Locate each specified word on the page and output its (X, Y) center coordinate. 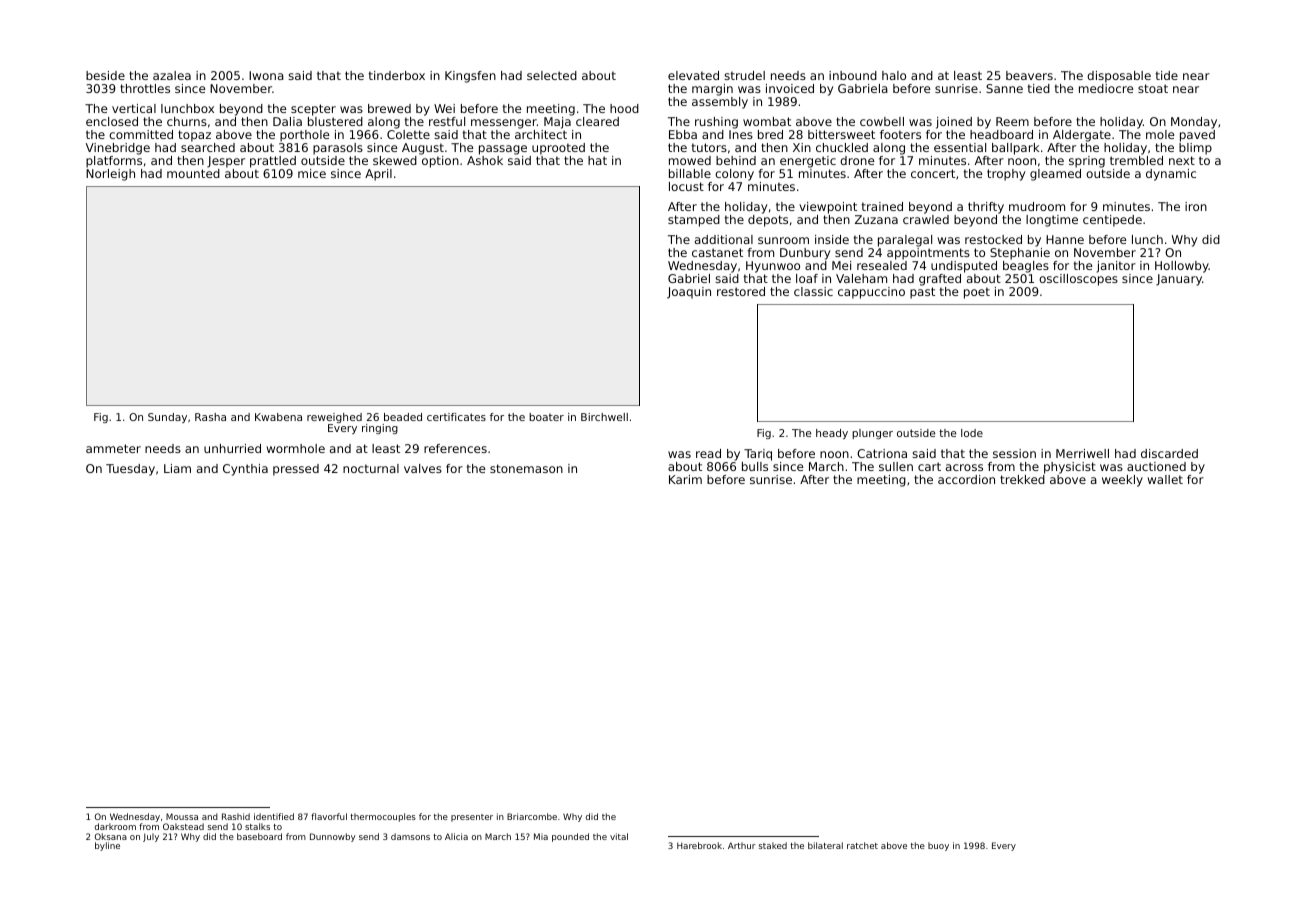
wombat (767, 121)
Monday (1194, 123)
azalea (172, 75)
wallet (1165, 479)
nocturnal (371, 468)
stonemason (526, 468)
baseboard (259, 836)
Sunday (167, 418)
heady (832, 434)
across (964, 467)
